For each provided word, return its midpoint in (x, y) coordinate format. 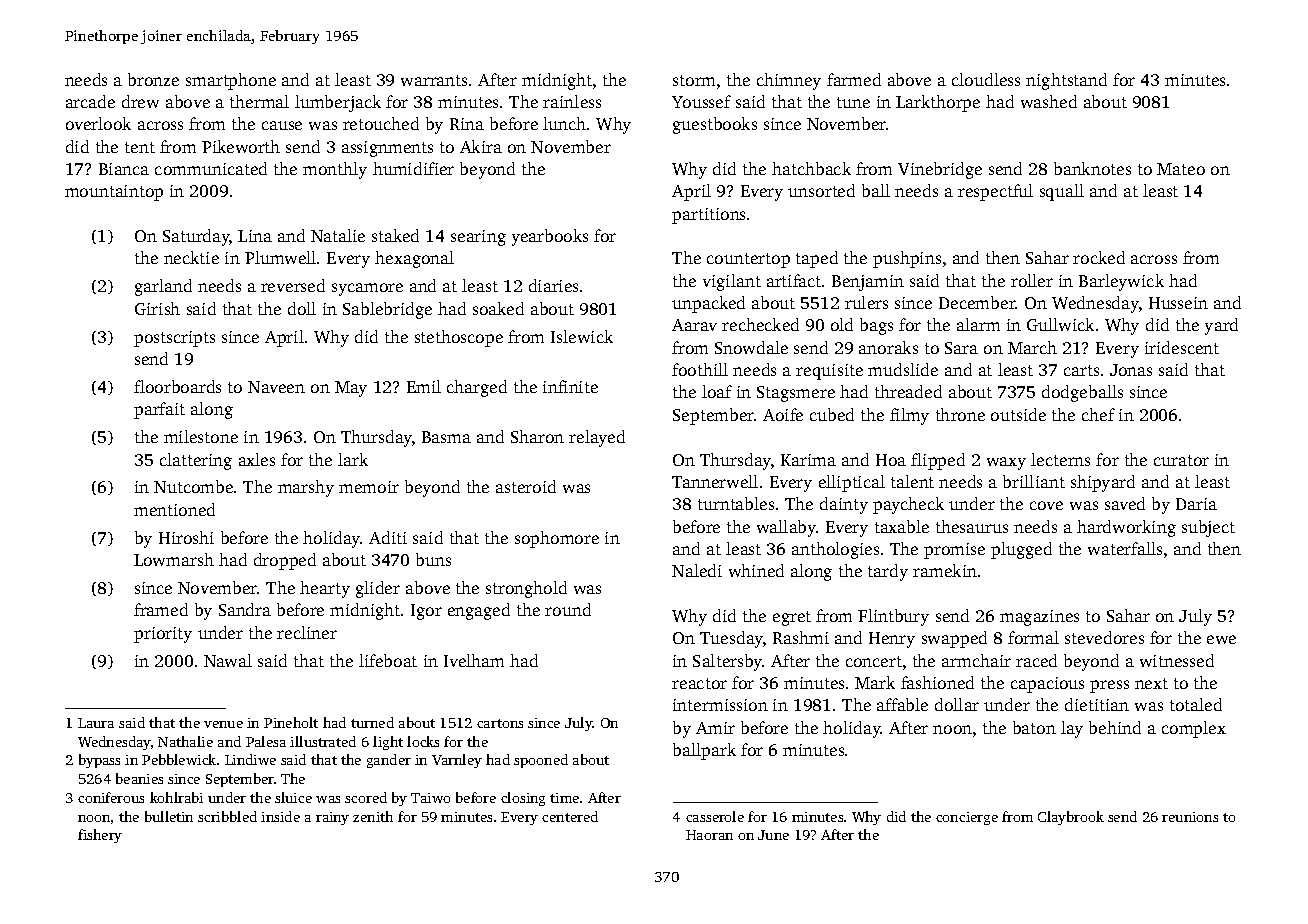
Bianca (124, 169)
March (1032, 347)
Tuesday (731, 639)
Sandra (245, 609)
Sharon (537, 436)
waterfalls (1125, 548)
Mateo (1181, 169)
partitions (708, 216)
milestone (201, 436)
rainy (332, 818)
